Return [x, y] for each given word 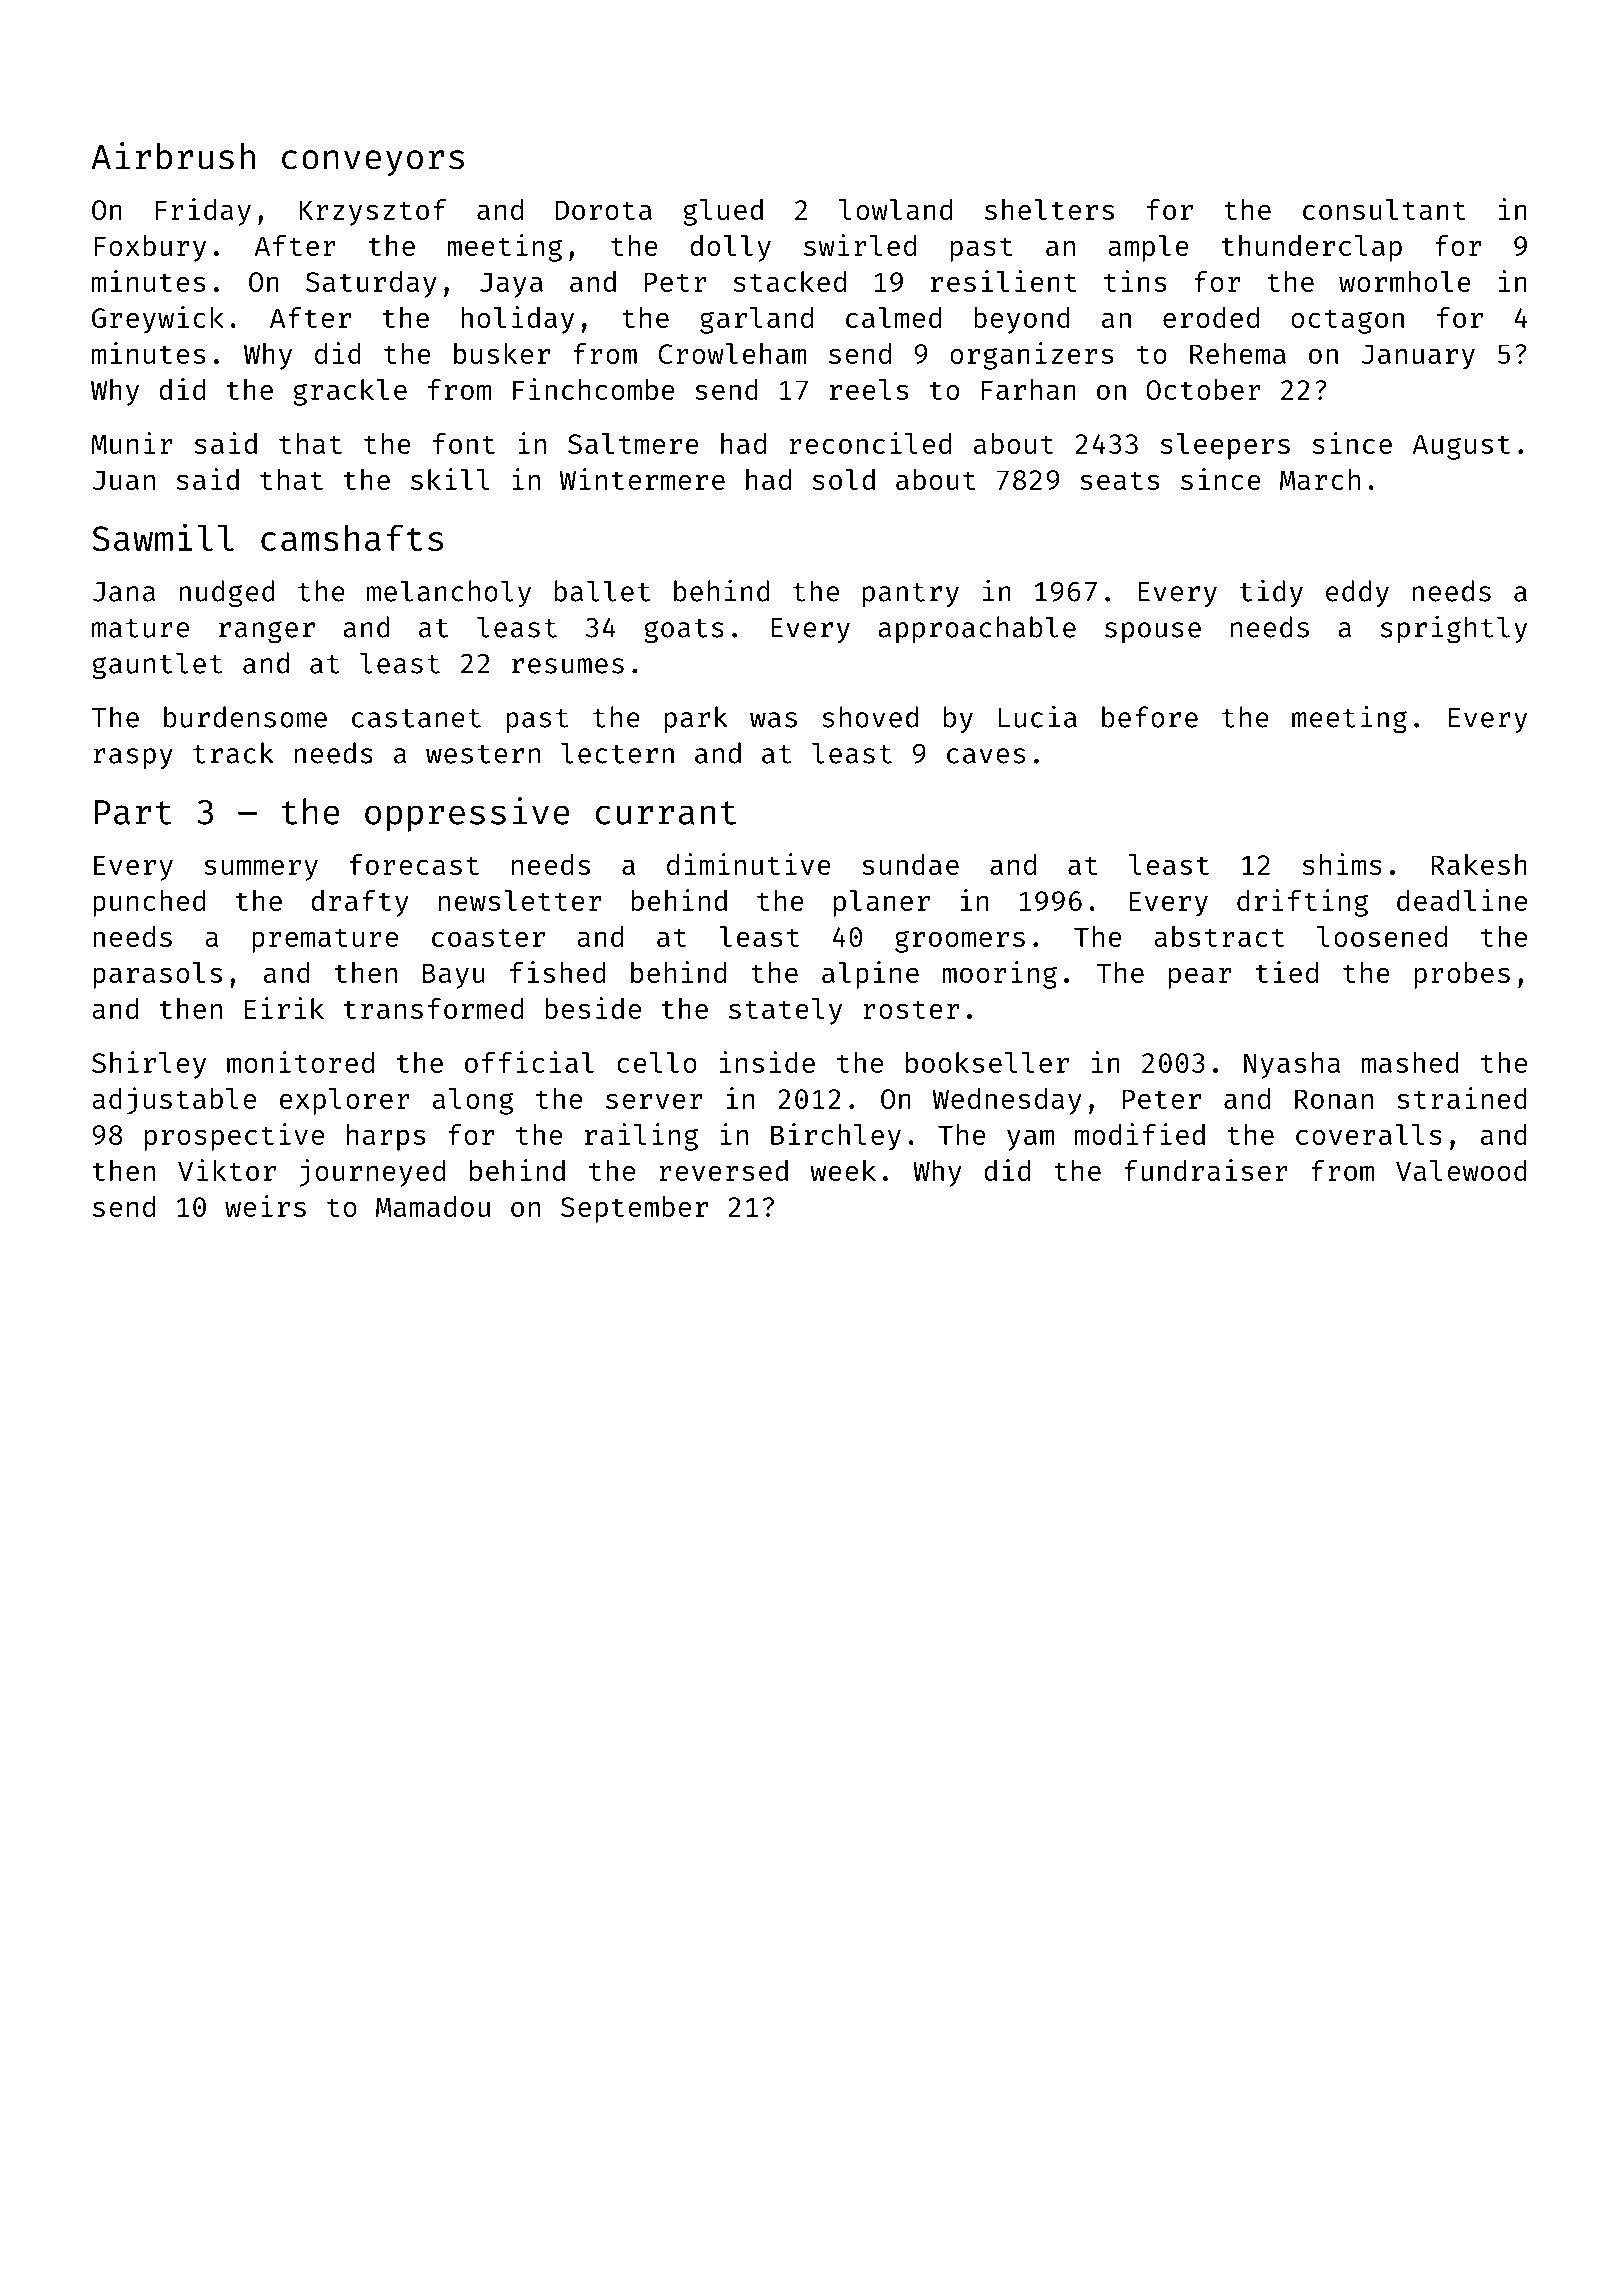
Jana [124, 592]
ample [1148, 248]
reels [869, 389]
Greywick [158, 320]
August [1461, 447]
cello [657, 1062]
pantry [911, 595]
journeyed [372, 1173]
